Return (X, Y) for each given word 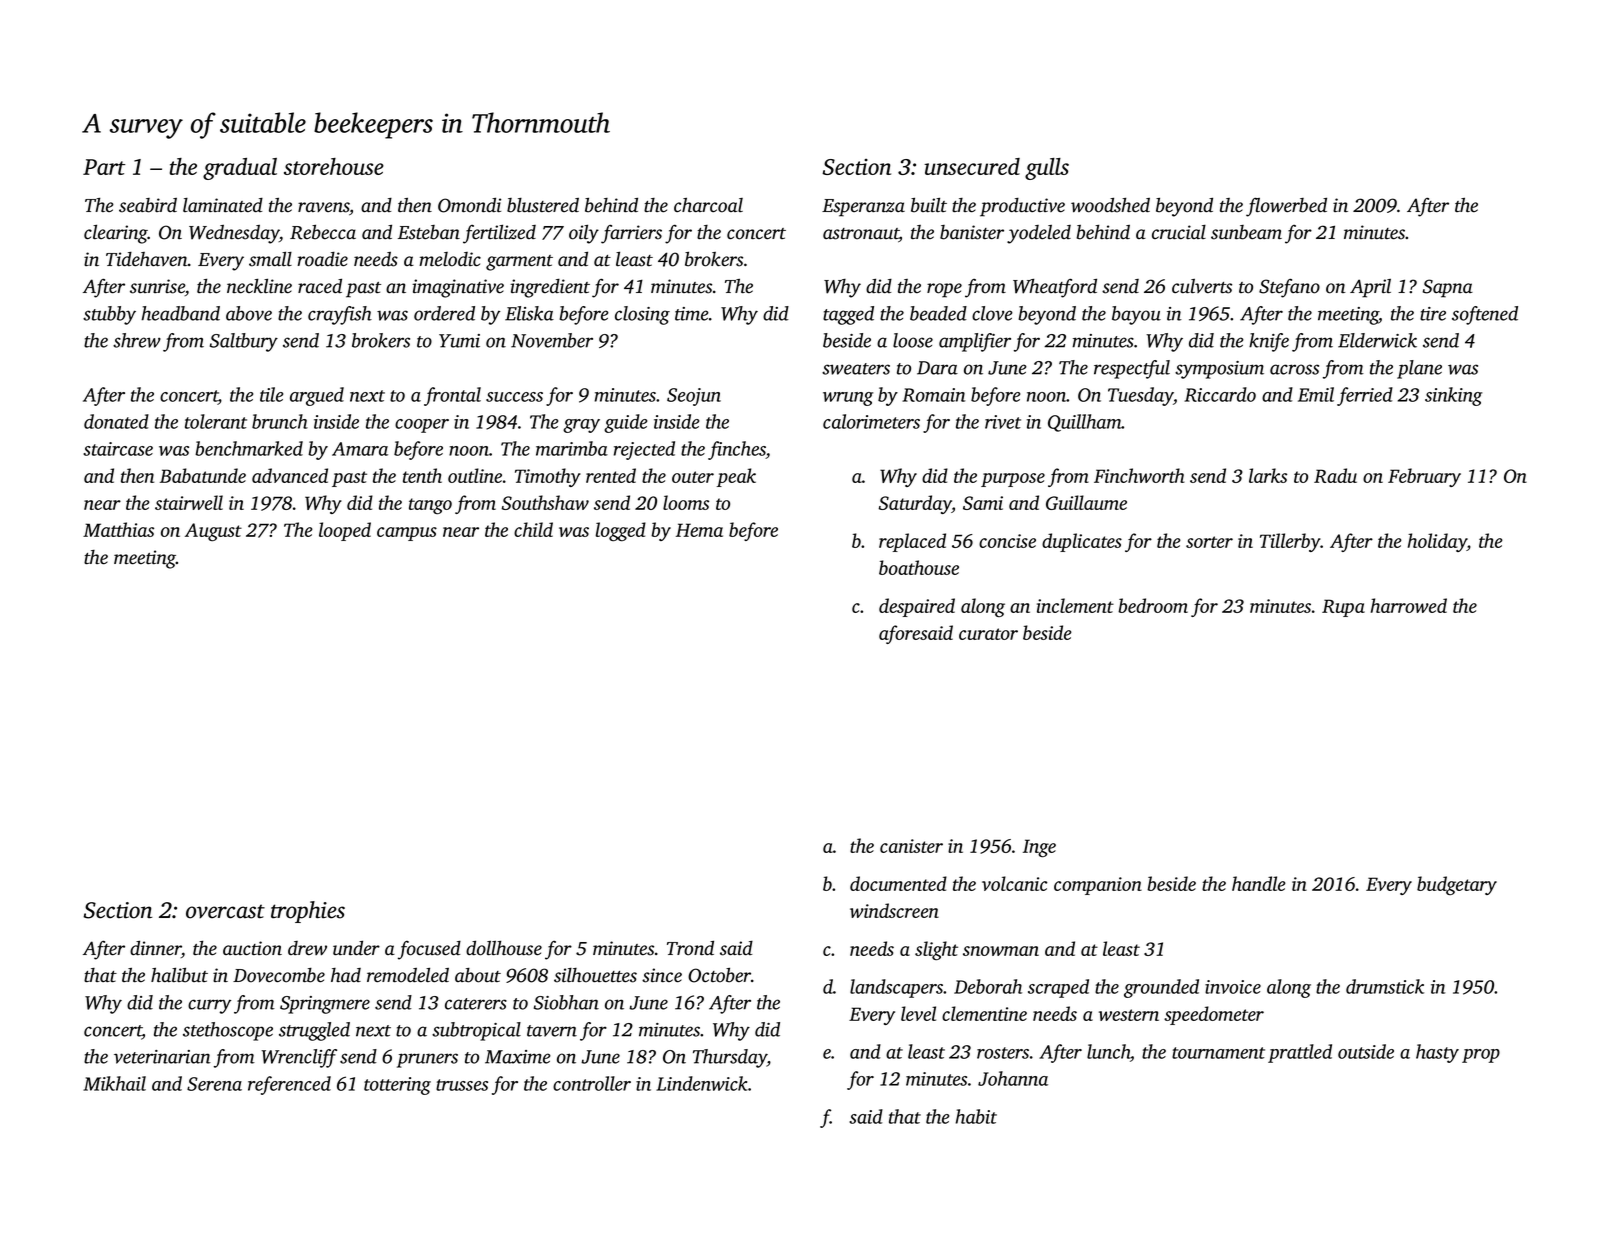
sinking (1453, 396)
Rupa (1343, 608)
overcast (225, 911)
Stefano (1289, 288)
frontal (452, 396)
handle (1259, 883)
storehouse (334, 166)
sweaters (856, 369)
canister (911, 846)
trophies (308, 912)
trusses (462, 1085)
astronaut (861, 235)
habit (976, 1116)
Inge (1039, 848)
